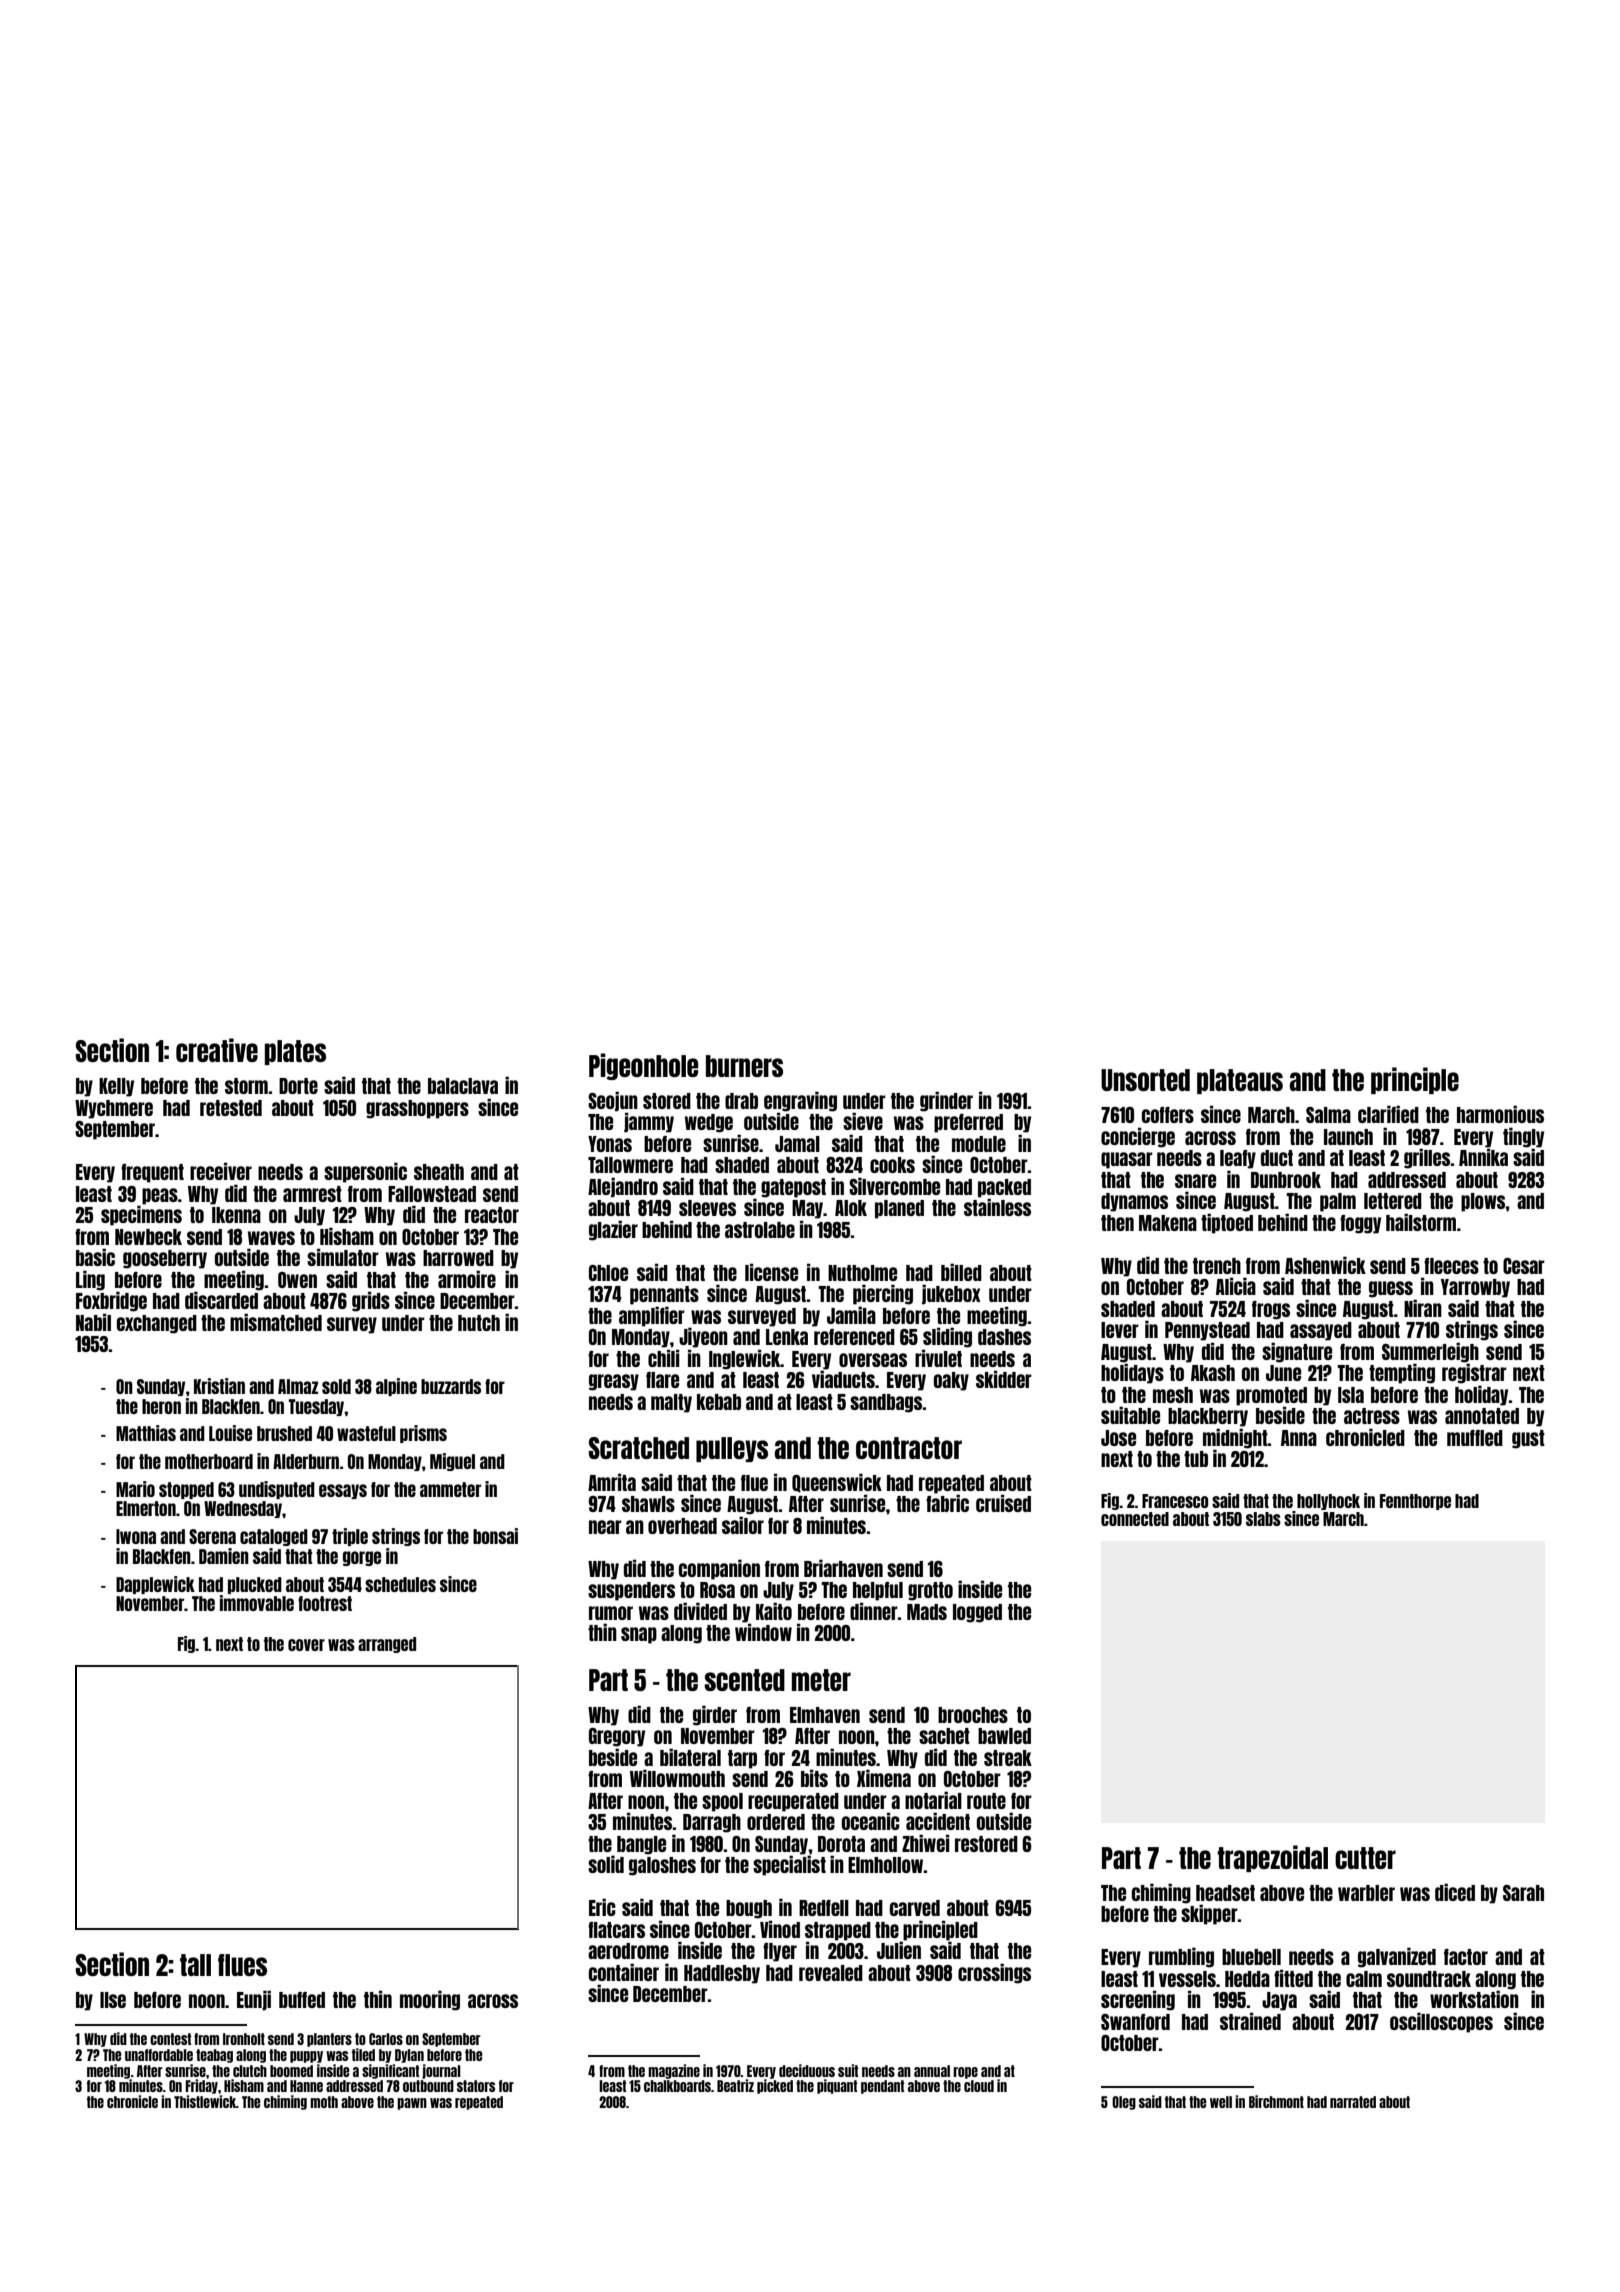 The width and height of the screenshot is (1620, 2292). What do you see at coordinates (159, 2055) in the screenshot?
I see `unaffordable` at bounding box center [159, 2055].
